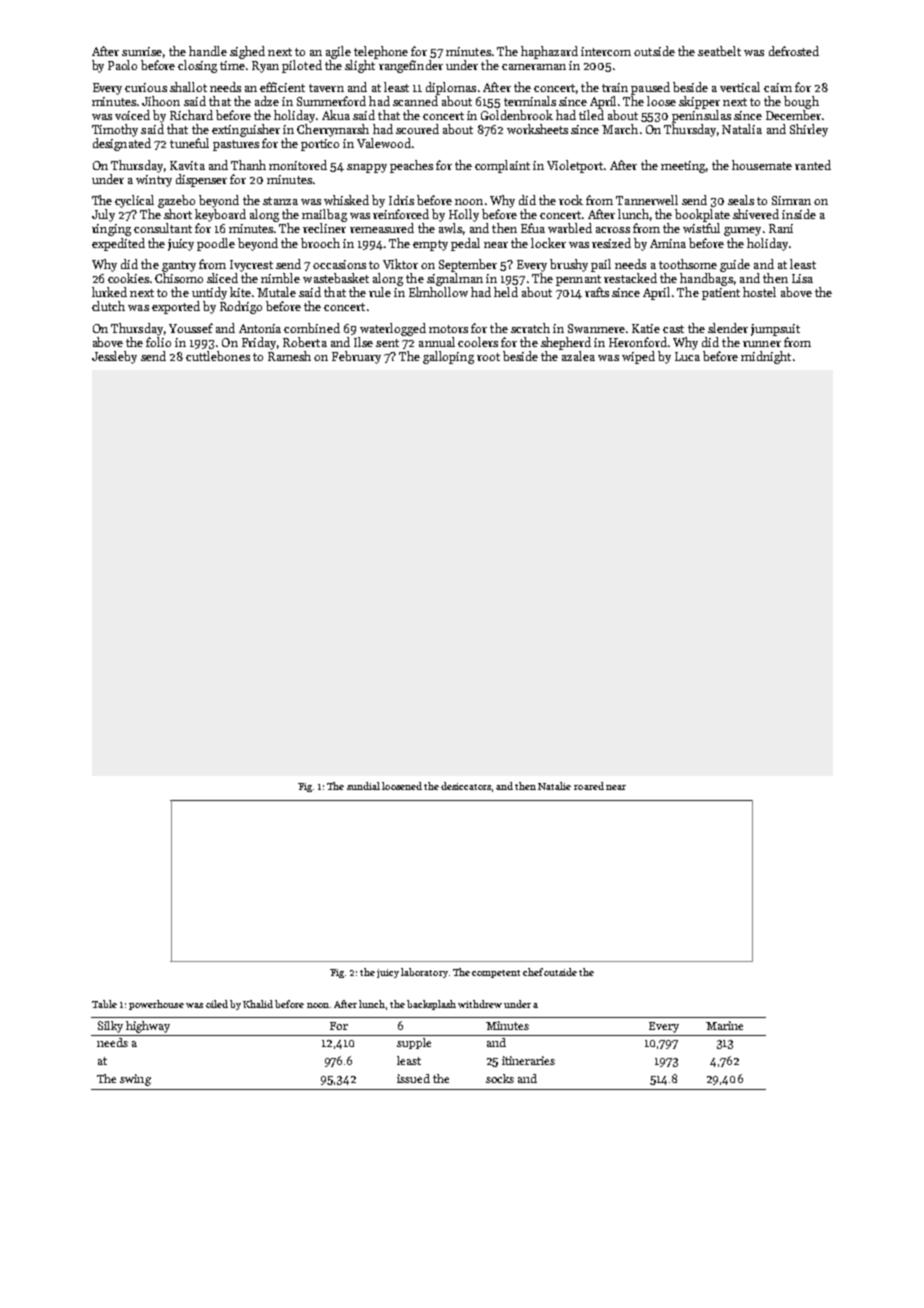  What do you see at coordinates (142, 51) in the screenshot?
I see `sunrise` at bounding box center [142, 51].
